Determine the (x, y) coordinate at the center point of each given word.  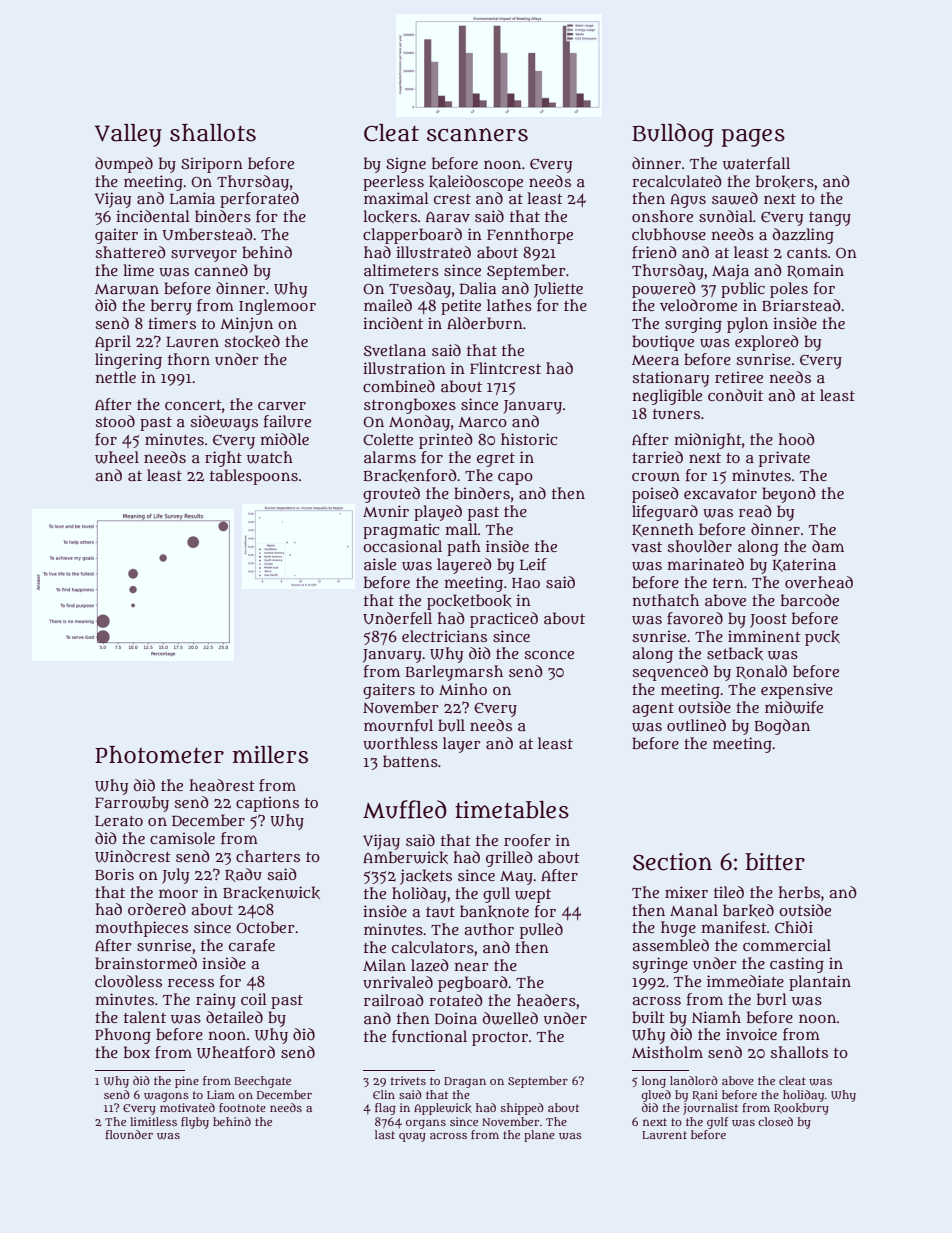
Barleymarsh (454, 673)
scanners (477, 135)
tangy (830, 219)
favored (695, 618)
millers (270, 755)
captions (267, 804)
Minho (463, 689)
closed (775, 1121)
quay (412, 1137)
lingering (128, 361)
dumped (124, 165)
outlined (696, 725)
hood (797, 439)
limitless (153, 1121)
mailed (388, 305)
